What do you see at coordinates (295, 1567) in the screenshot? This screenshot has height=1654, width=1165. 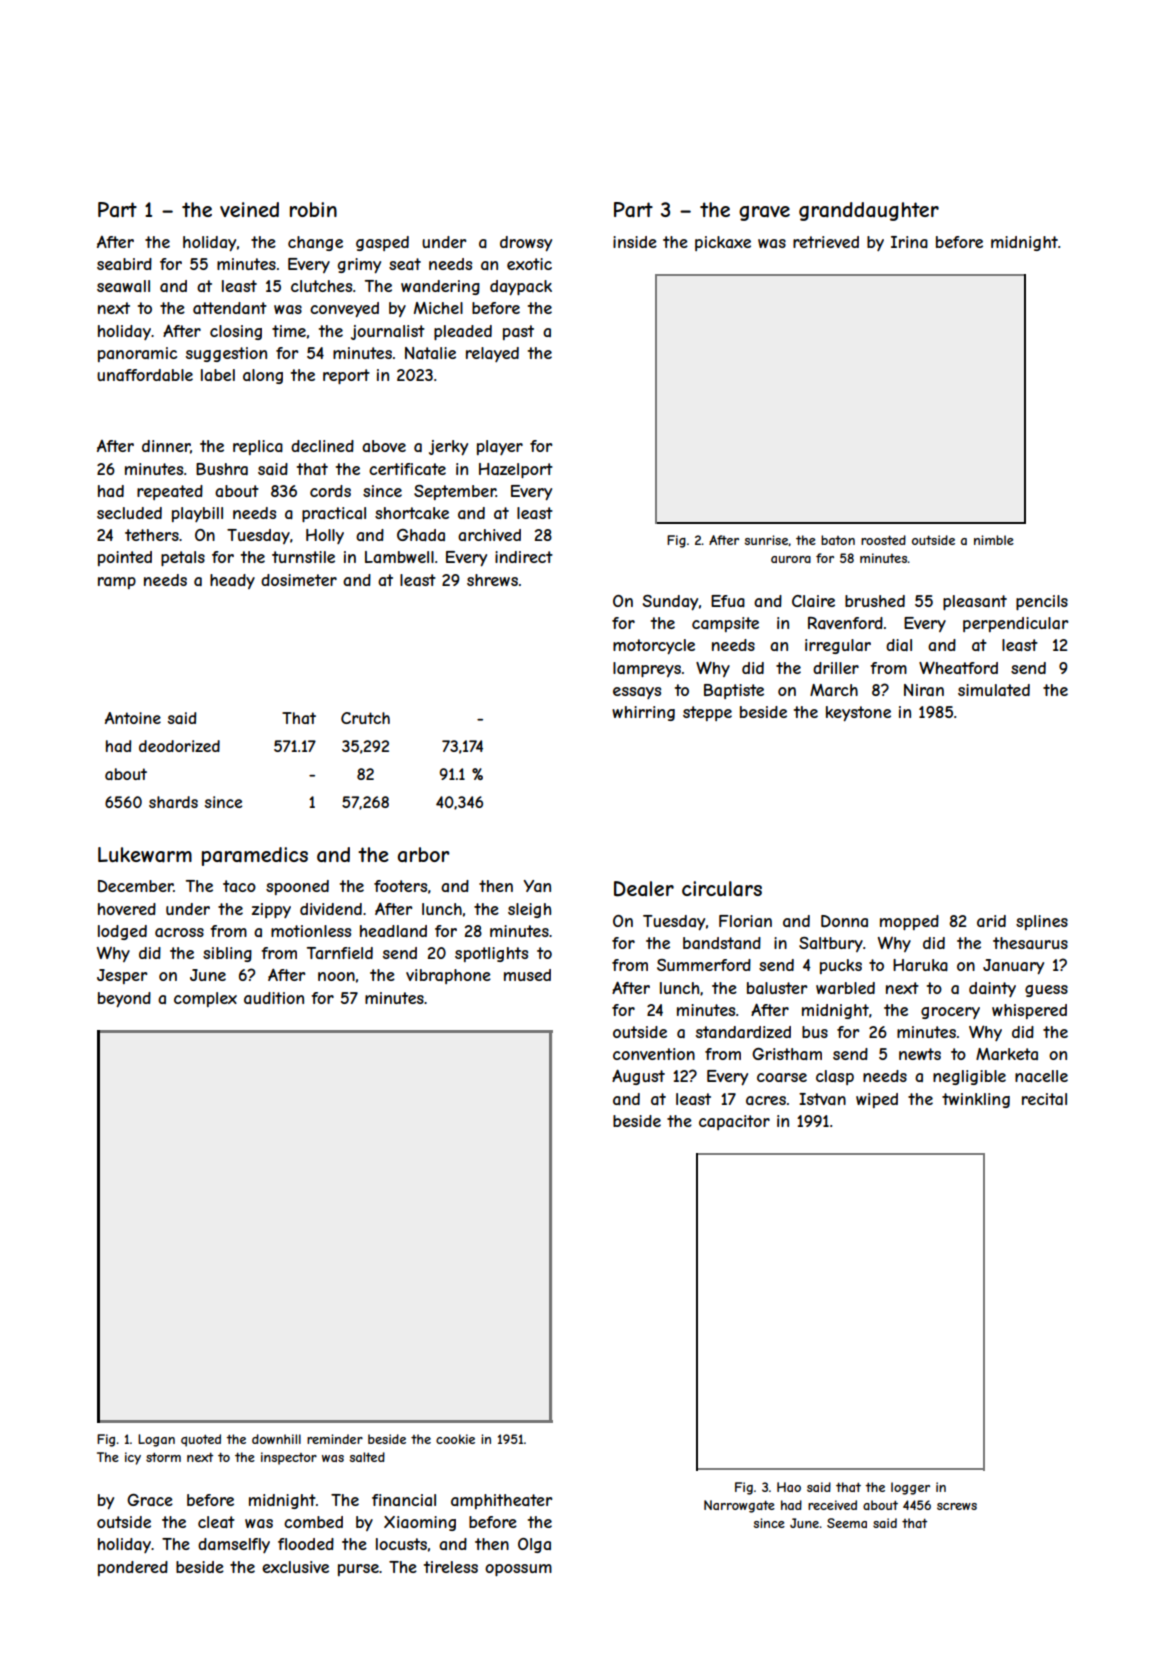 I see `exclusive` at bounding box center [295, 1567].
